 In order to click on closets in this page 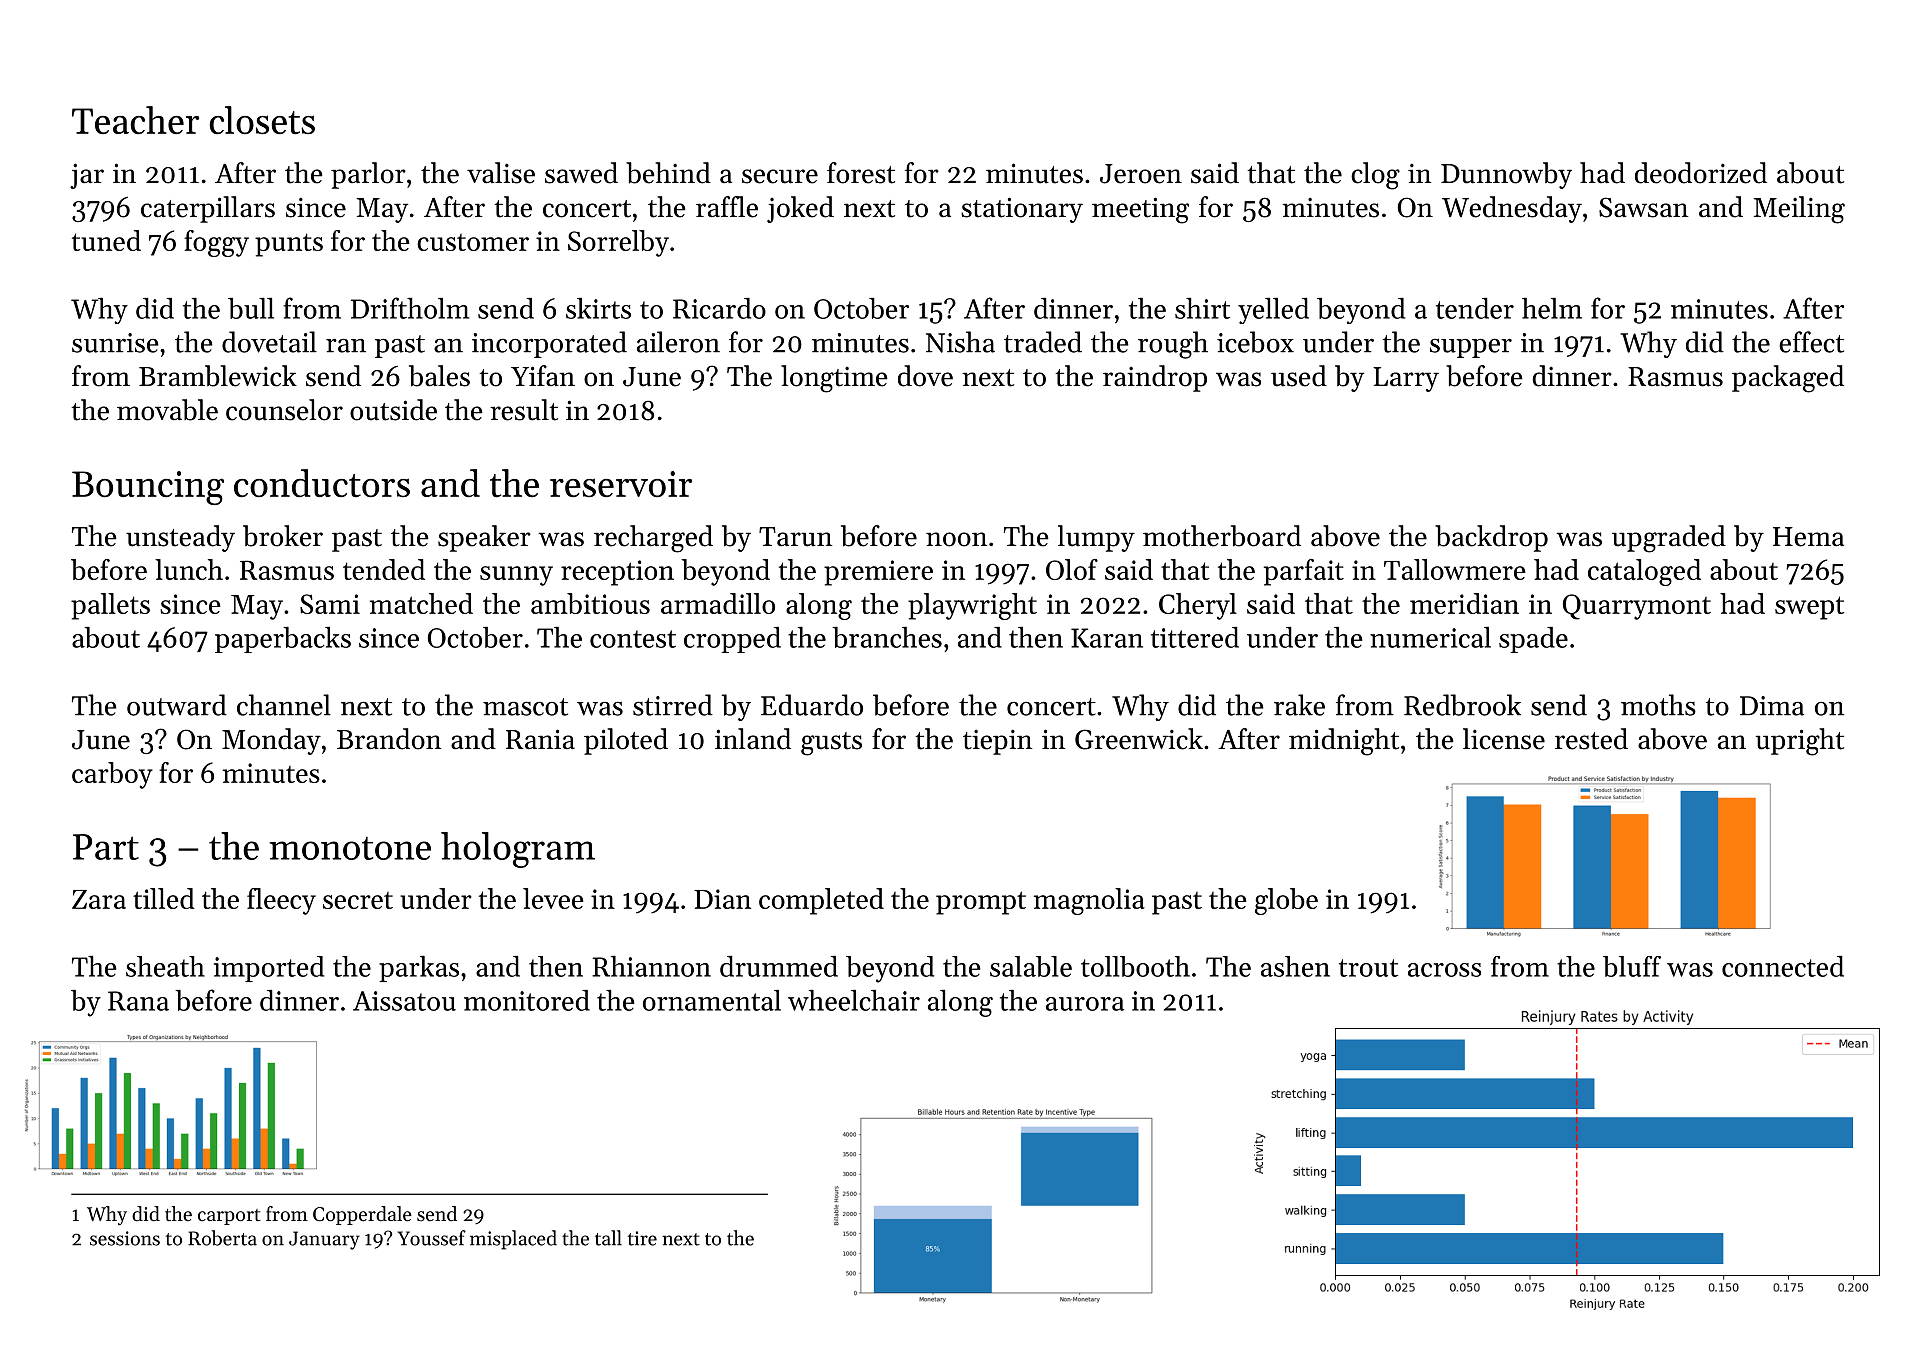, I will do `click(262, 120)`.
